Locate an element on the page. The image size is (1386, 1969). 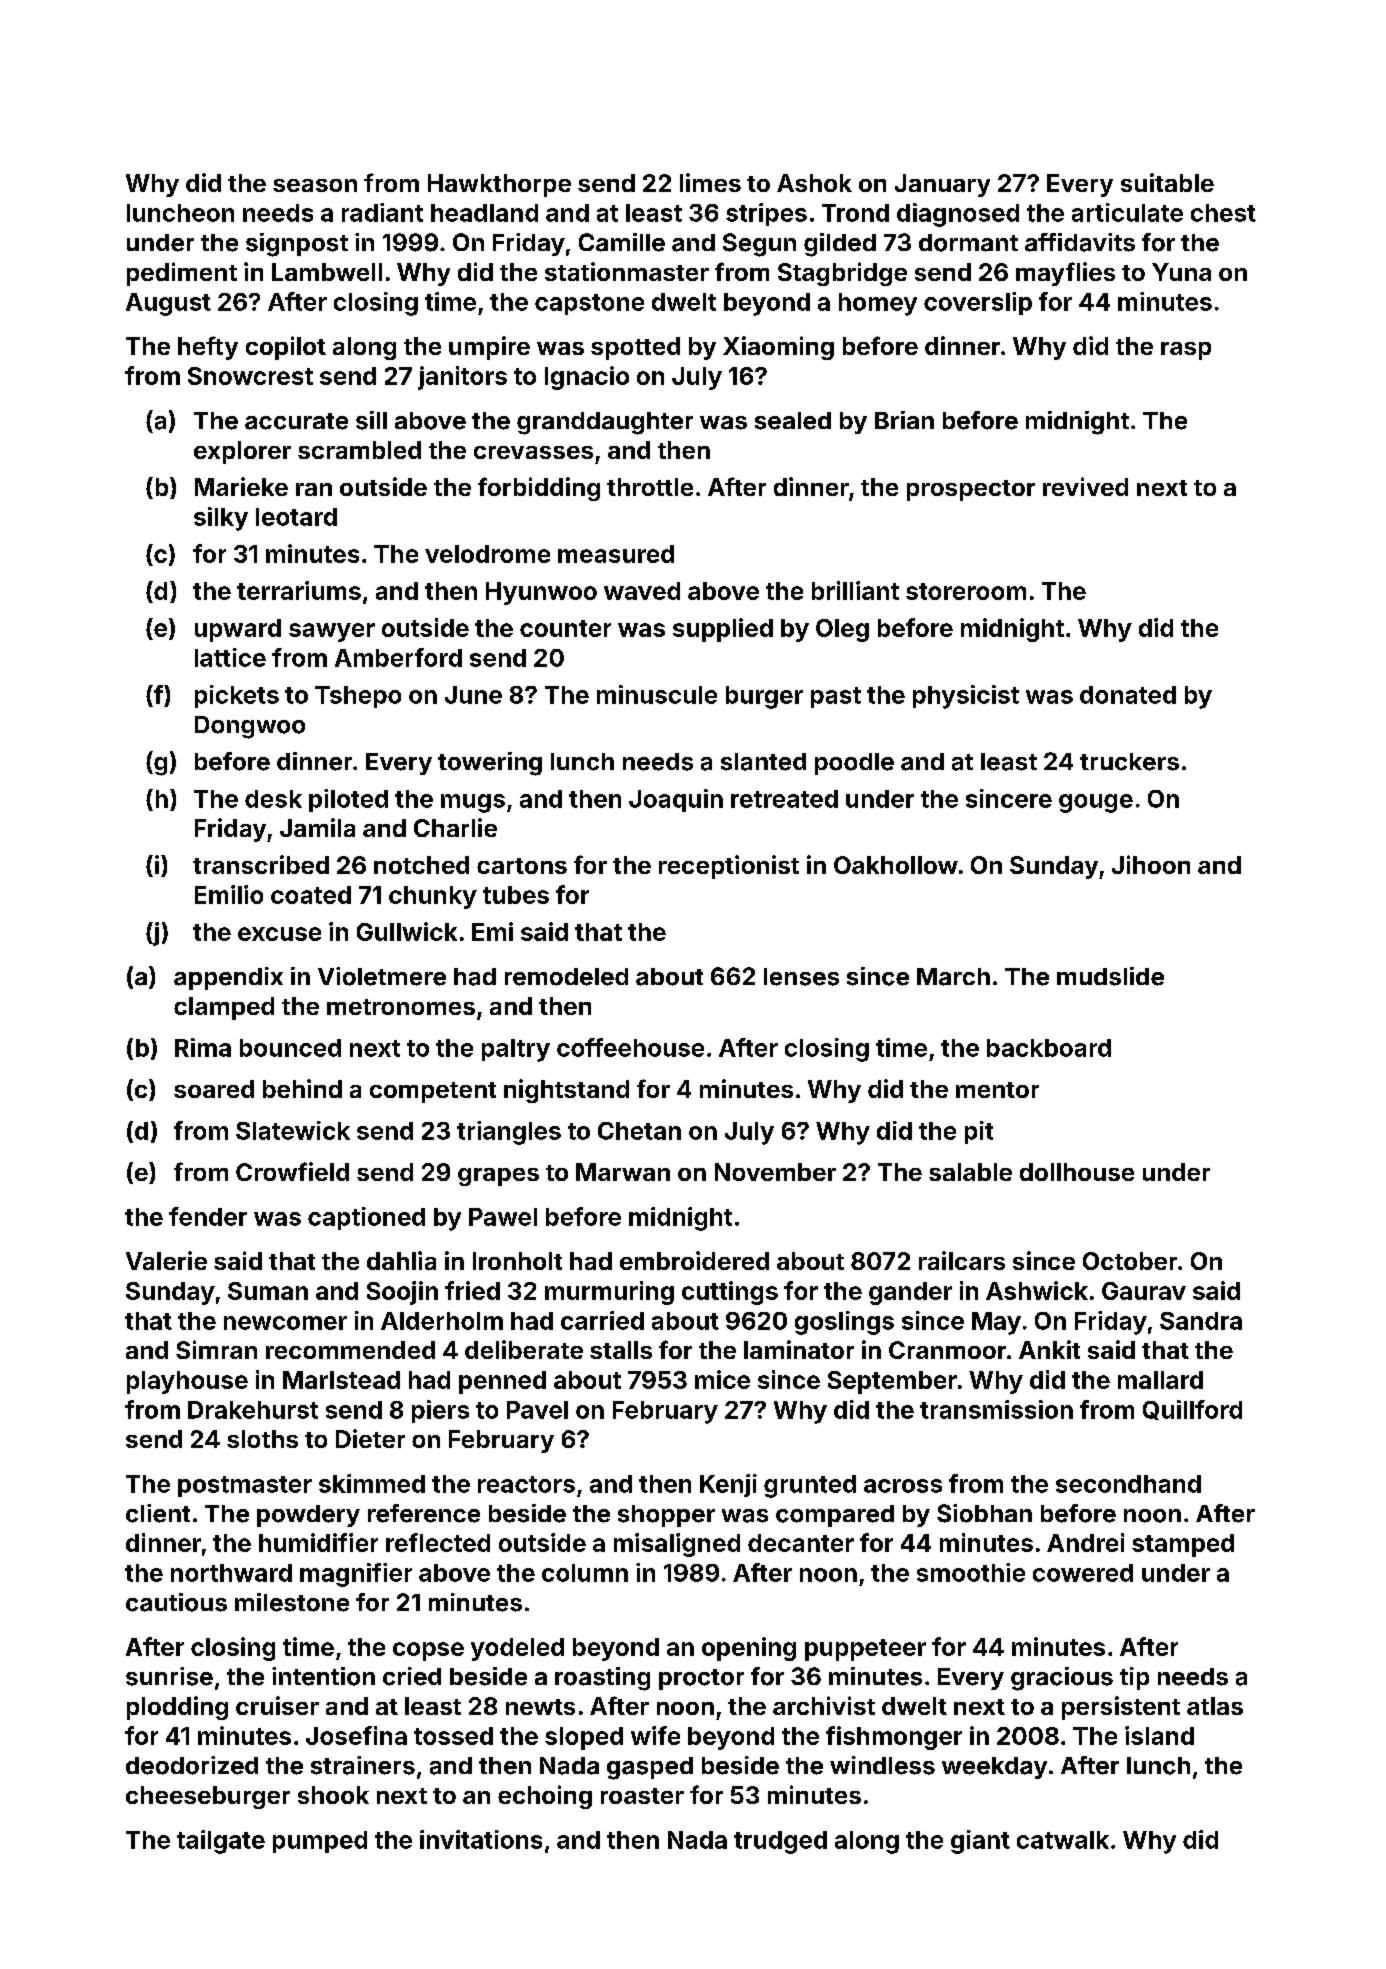
Ashwick is located at coordinates (1037, 1290).
